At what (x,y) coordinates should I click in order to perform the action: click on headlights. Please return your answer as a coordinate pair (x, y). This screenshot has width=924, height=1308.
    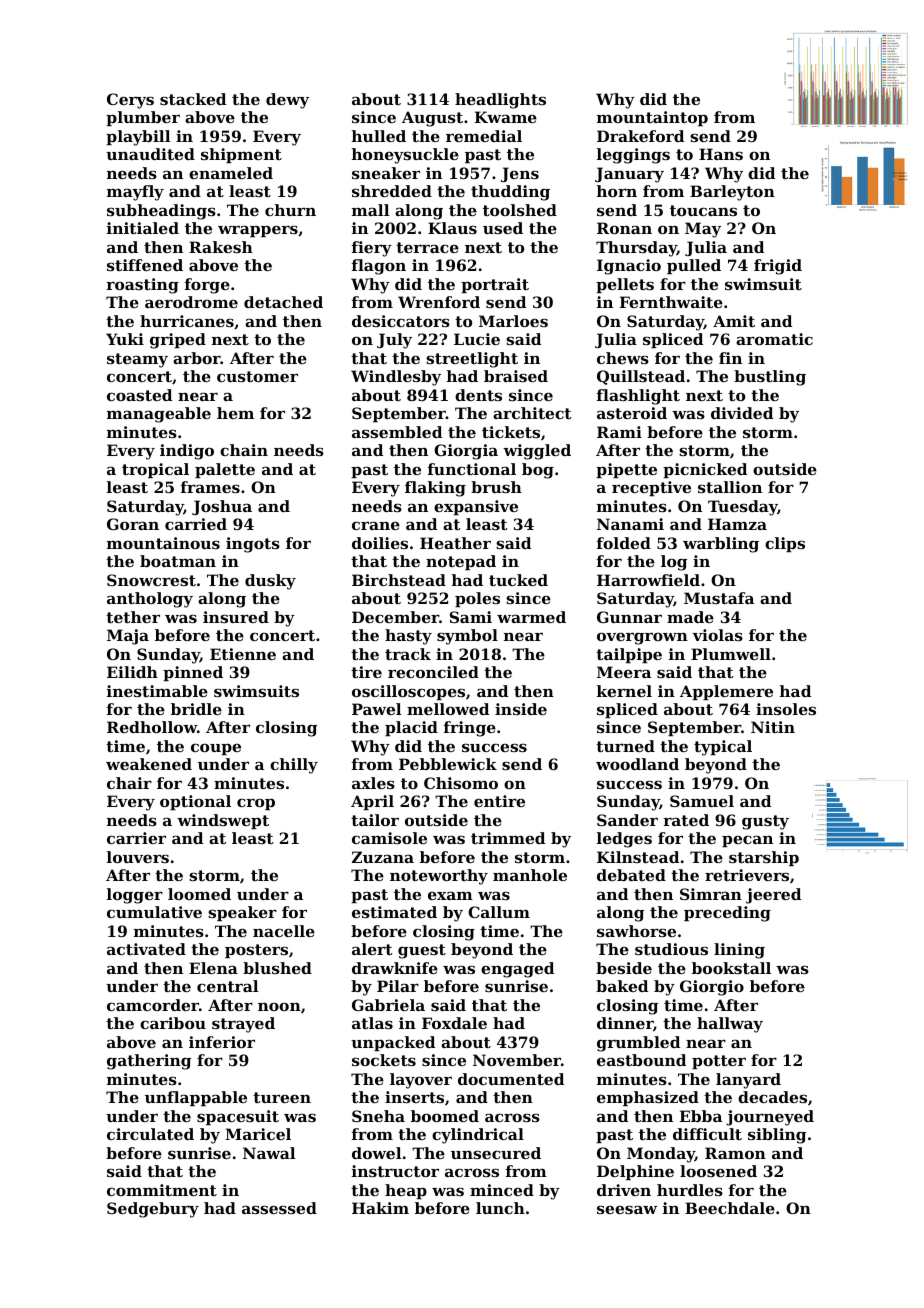
    Looking at the image, I should click on (500, 101).
